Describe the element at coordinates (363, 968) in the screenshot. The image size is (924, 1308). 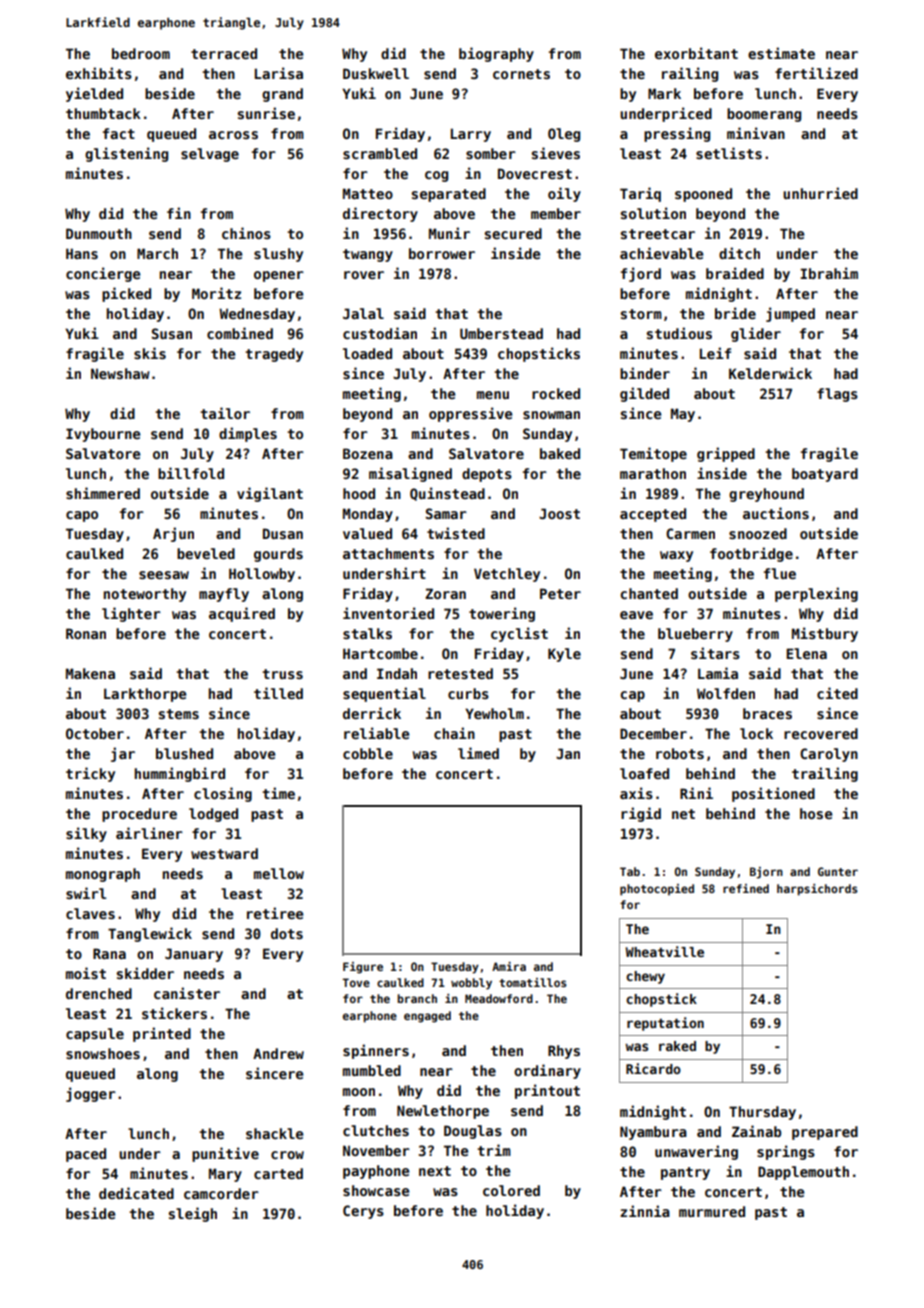
I see `Figure` at that location.
